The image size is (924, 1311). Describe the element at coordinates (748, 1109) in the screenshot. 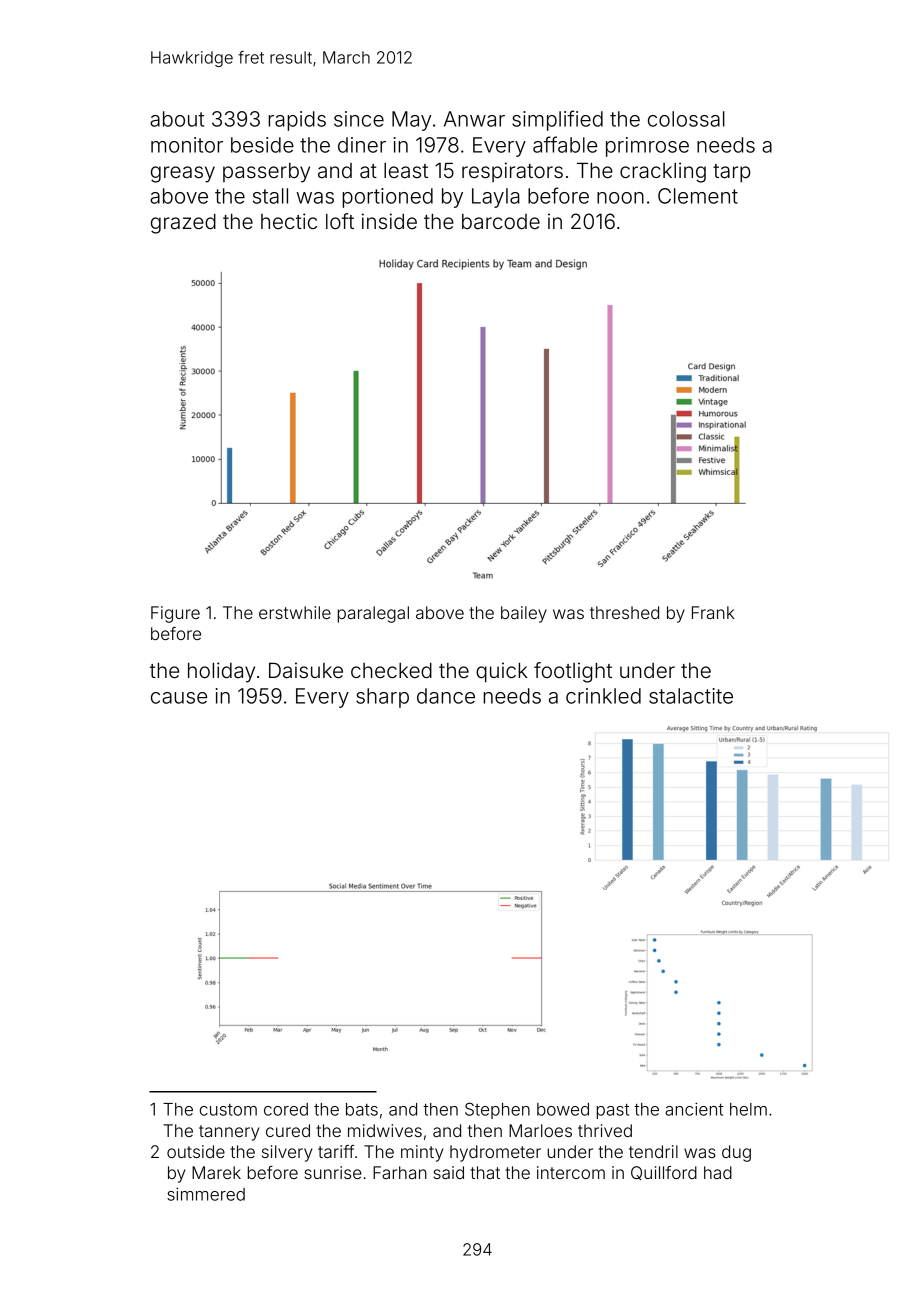

I see `helm` at that location.
